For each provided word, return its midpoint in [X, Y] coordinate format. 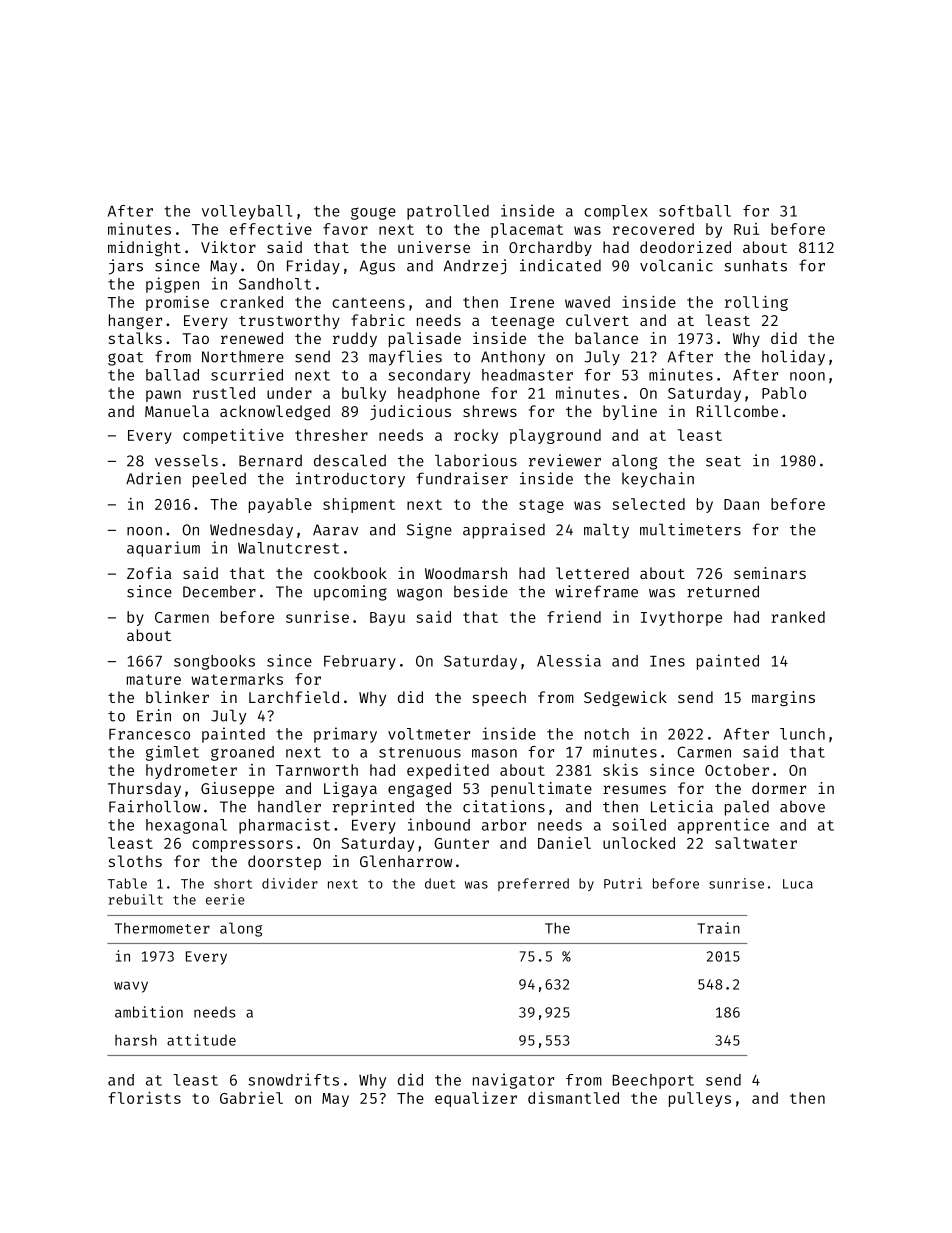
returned [723, 591]
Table [127, 883]
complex [616, 212]
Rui [746, 229]
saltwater [756, 843]
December [219, 592]
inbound [439, 824]
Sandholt [275, 284]
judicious [410, 412]
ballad [172, 375]
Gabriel [251, 1098]
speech [499, 698]
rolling [756, 303]
